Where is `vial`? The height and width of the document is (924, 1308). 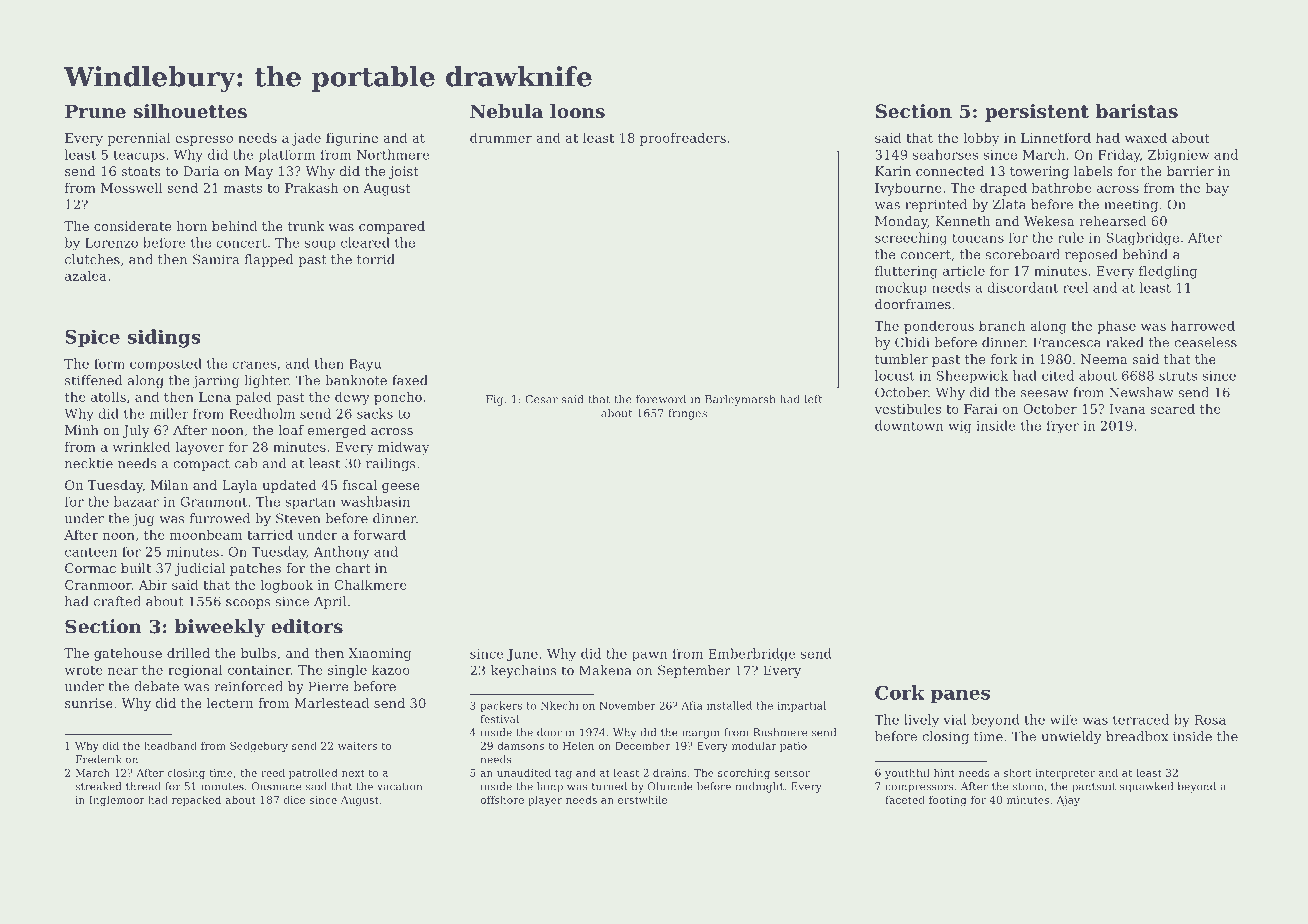 vial is located at coordinates (955, 719).
